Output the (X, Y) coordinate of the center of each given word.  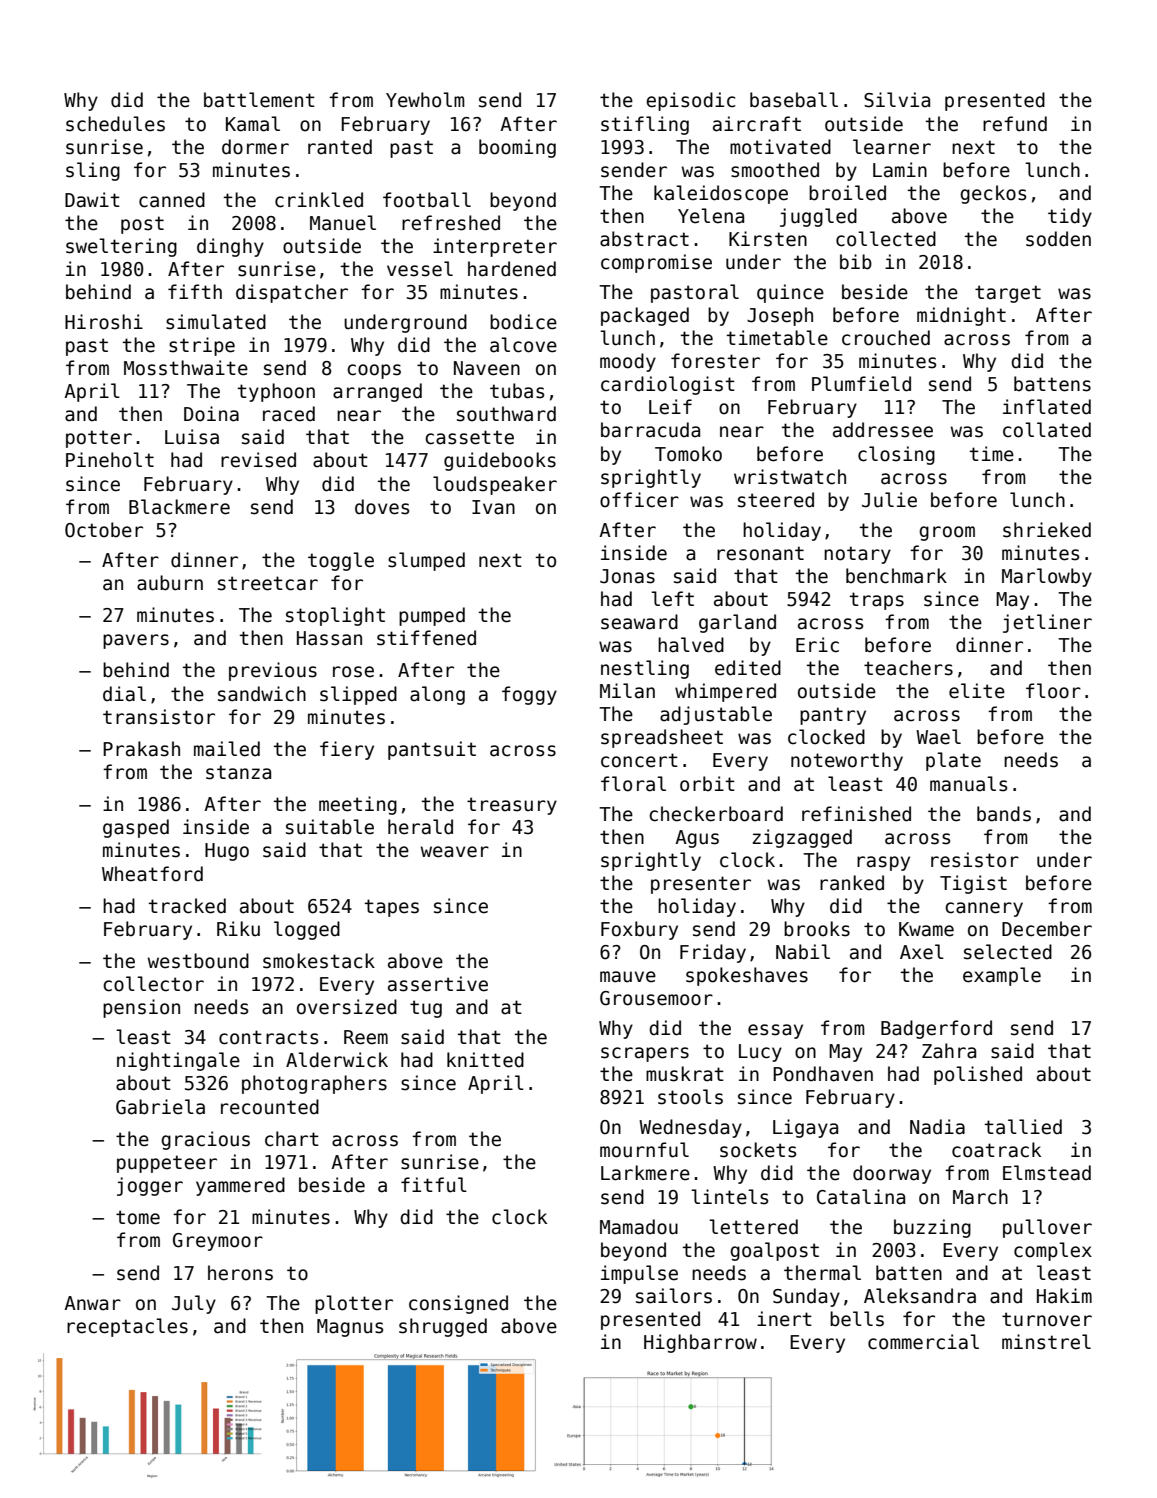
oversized (347, 1007)
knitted (485, 1060)
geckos (993, 194)
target (1008, 294)
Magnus (350, 1328)
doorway (892, 1174)
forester (715, 361)
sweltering (121, 247)
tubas (517, 391)
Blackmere (179, 507)
